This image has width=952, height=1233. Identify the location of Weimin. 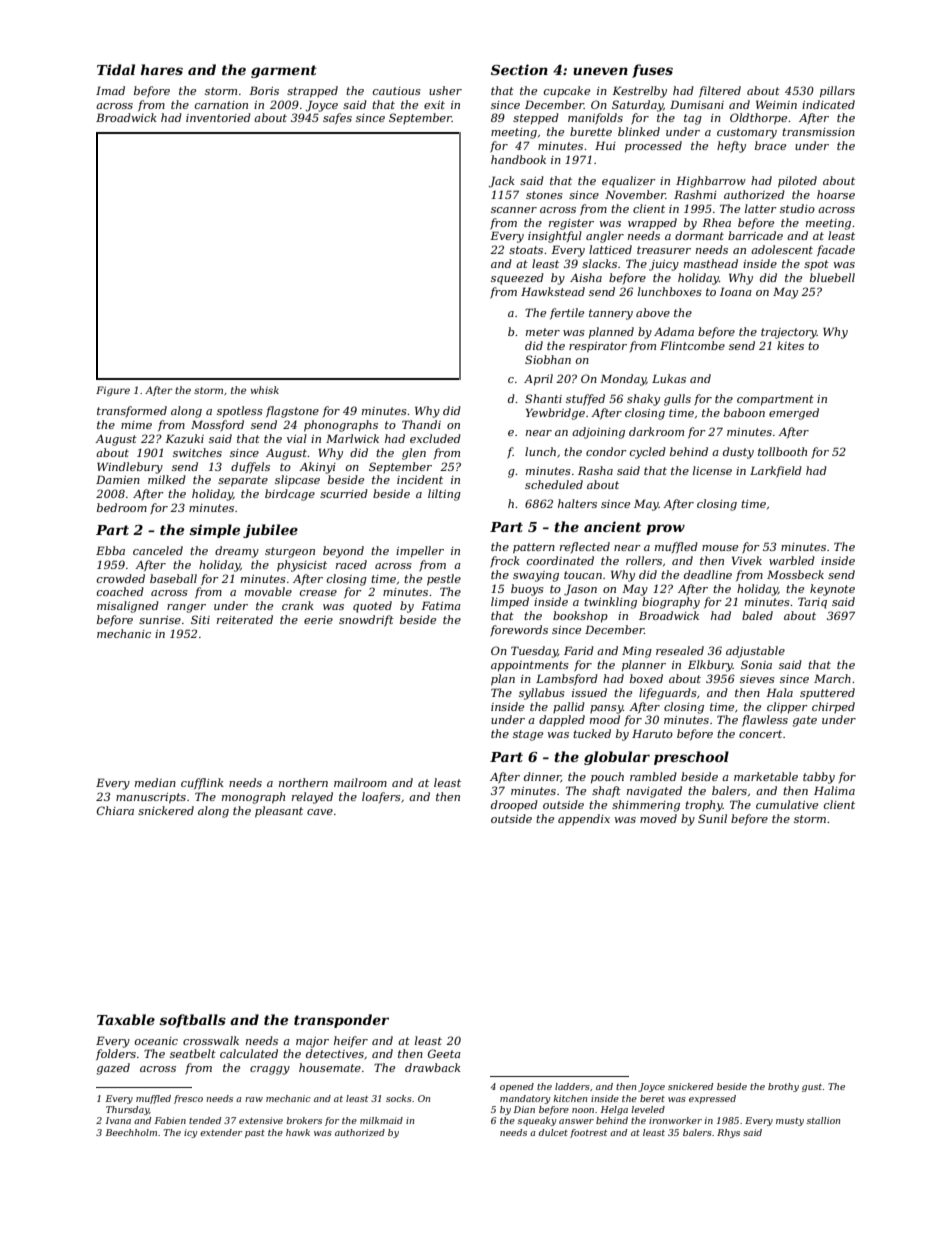
(776, 104).
